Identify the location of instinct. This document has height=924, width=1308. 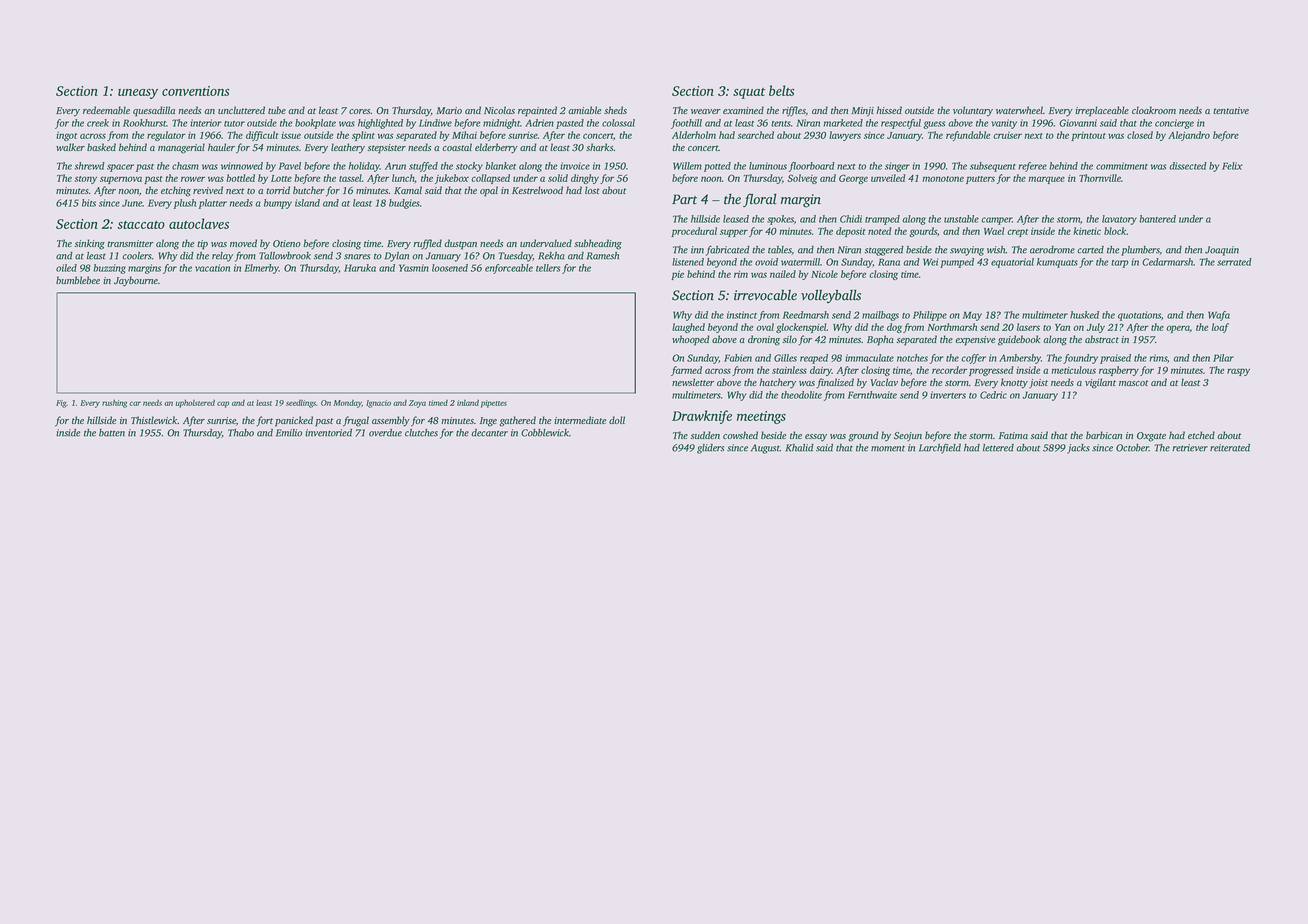
(742, 315).
